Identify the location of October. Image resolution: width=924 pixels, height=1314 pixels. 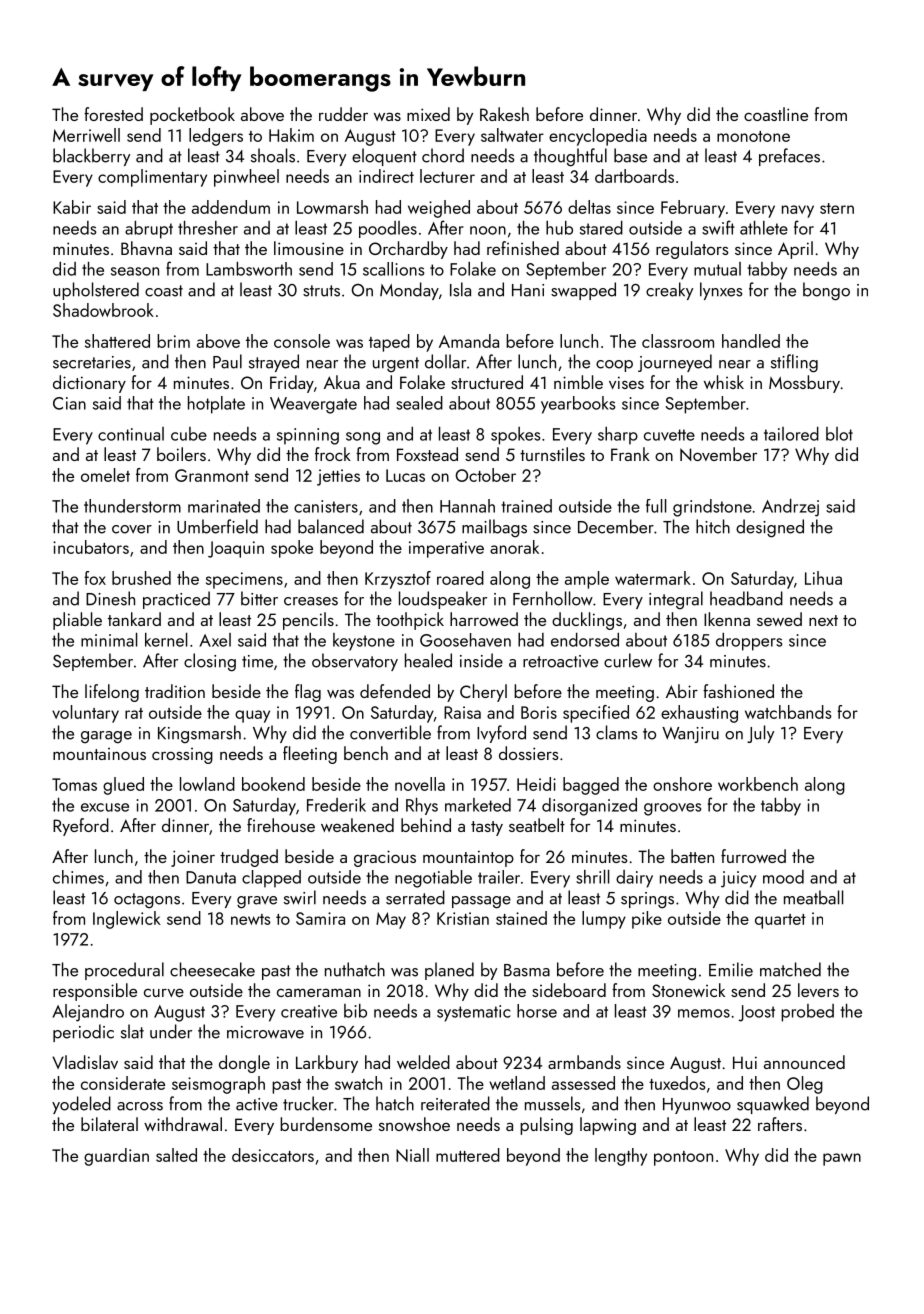
(485, 475).
